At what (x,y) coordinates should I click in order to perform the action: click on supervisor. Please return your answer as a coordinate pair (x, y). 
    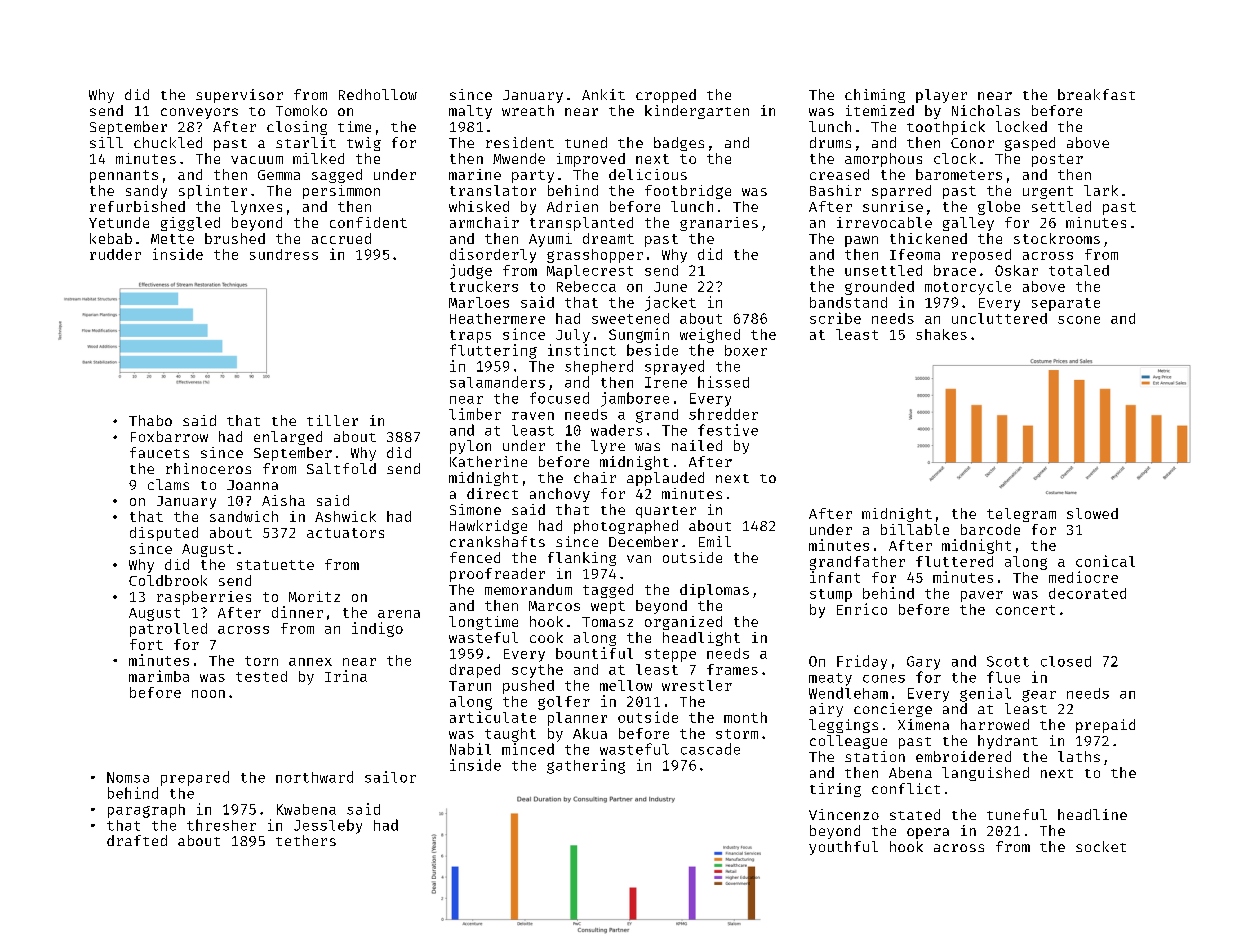
    Looking at the image, I should click on (239, 96).
